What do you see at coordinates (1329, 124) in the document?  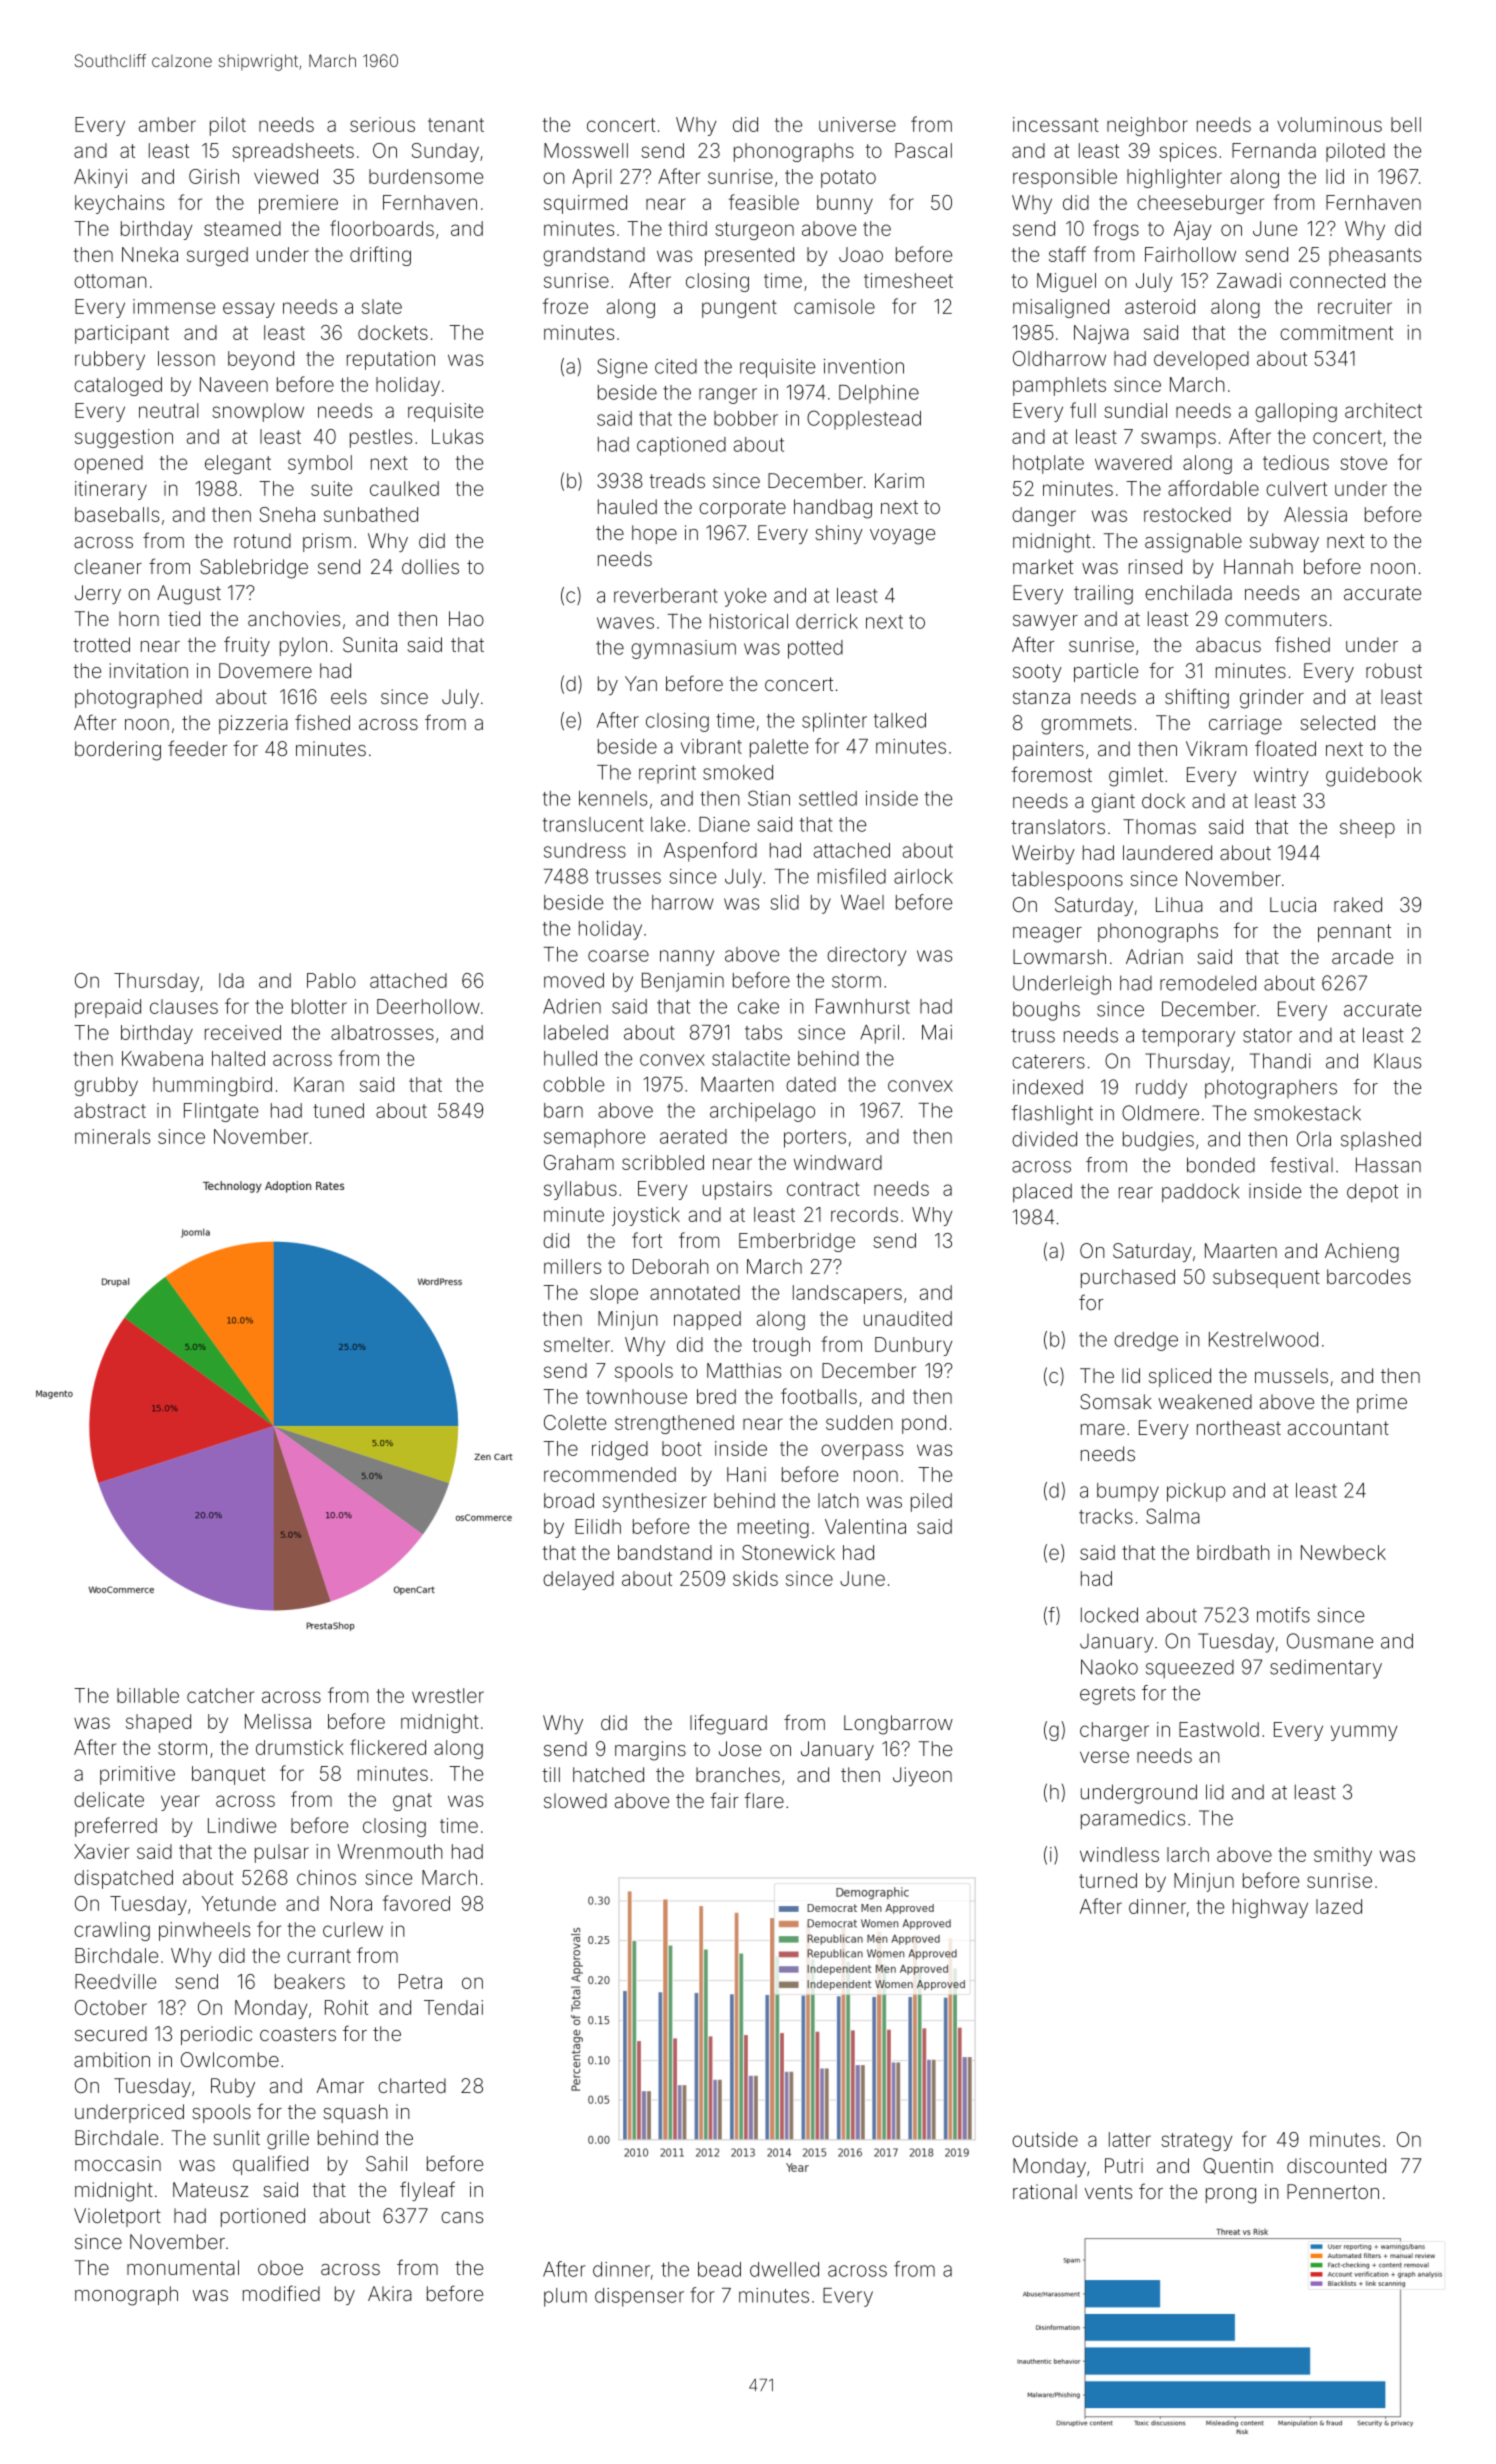 I see `voluminous` at bounding box center [1329, 124].
